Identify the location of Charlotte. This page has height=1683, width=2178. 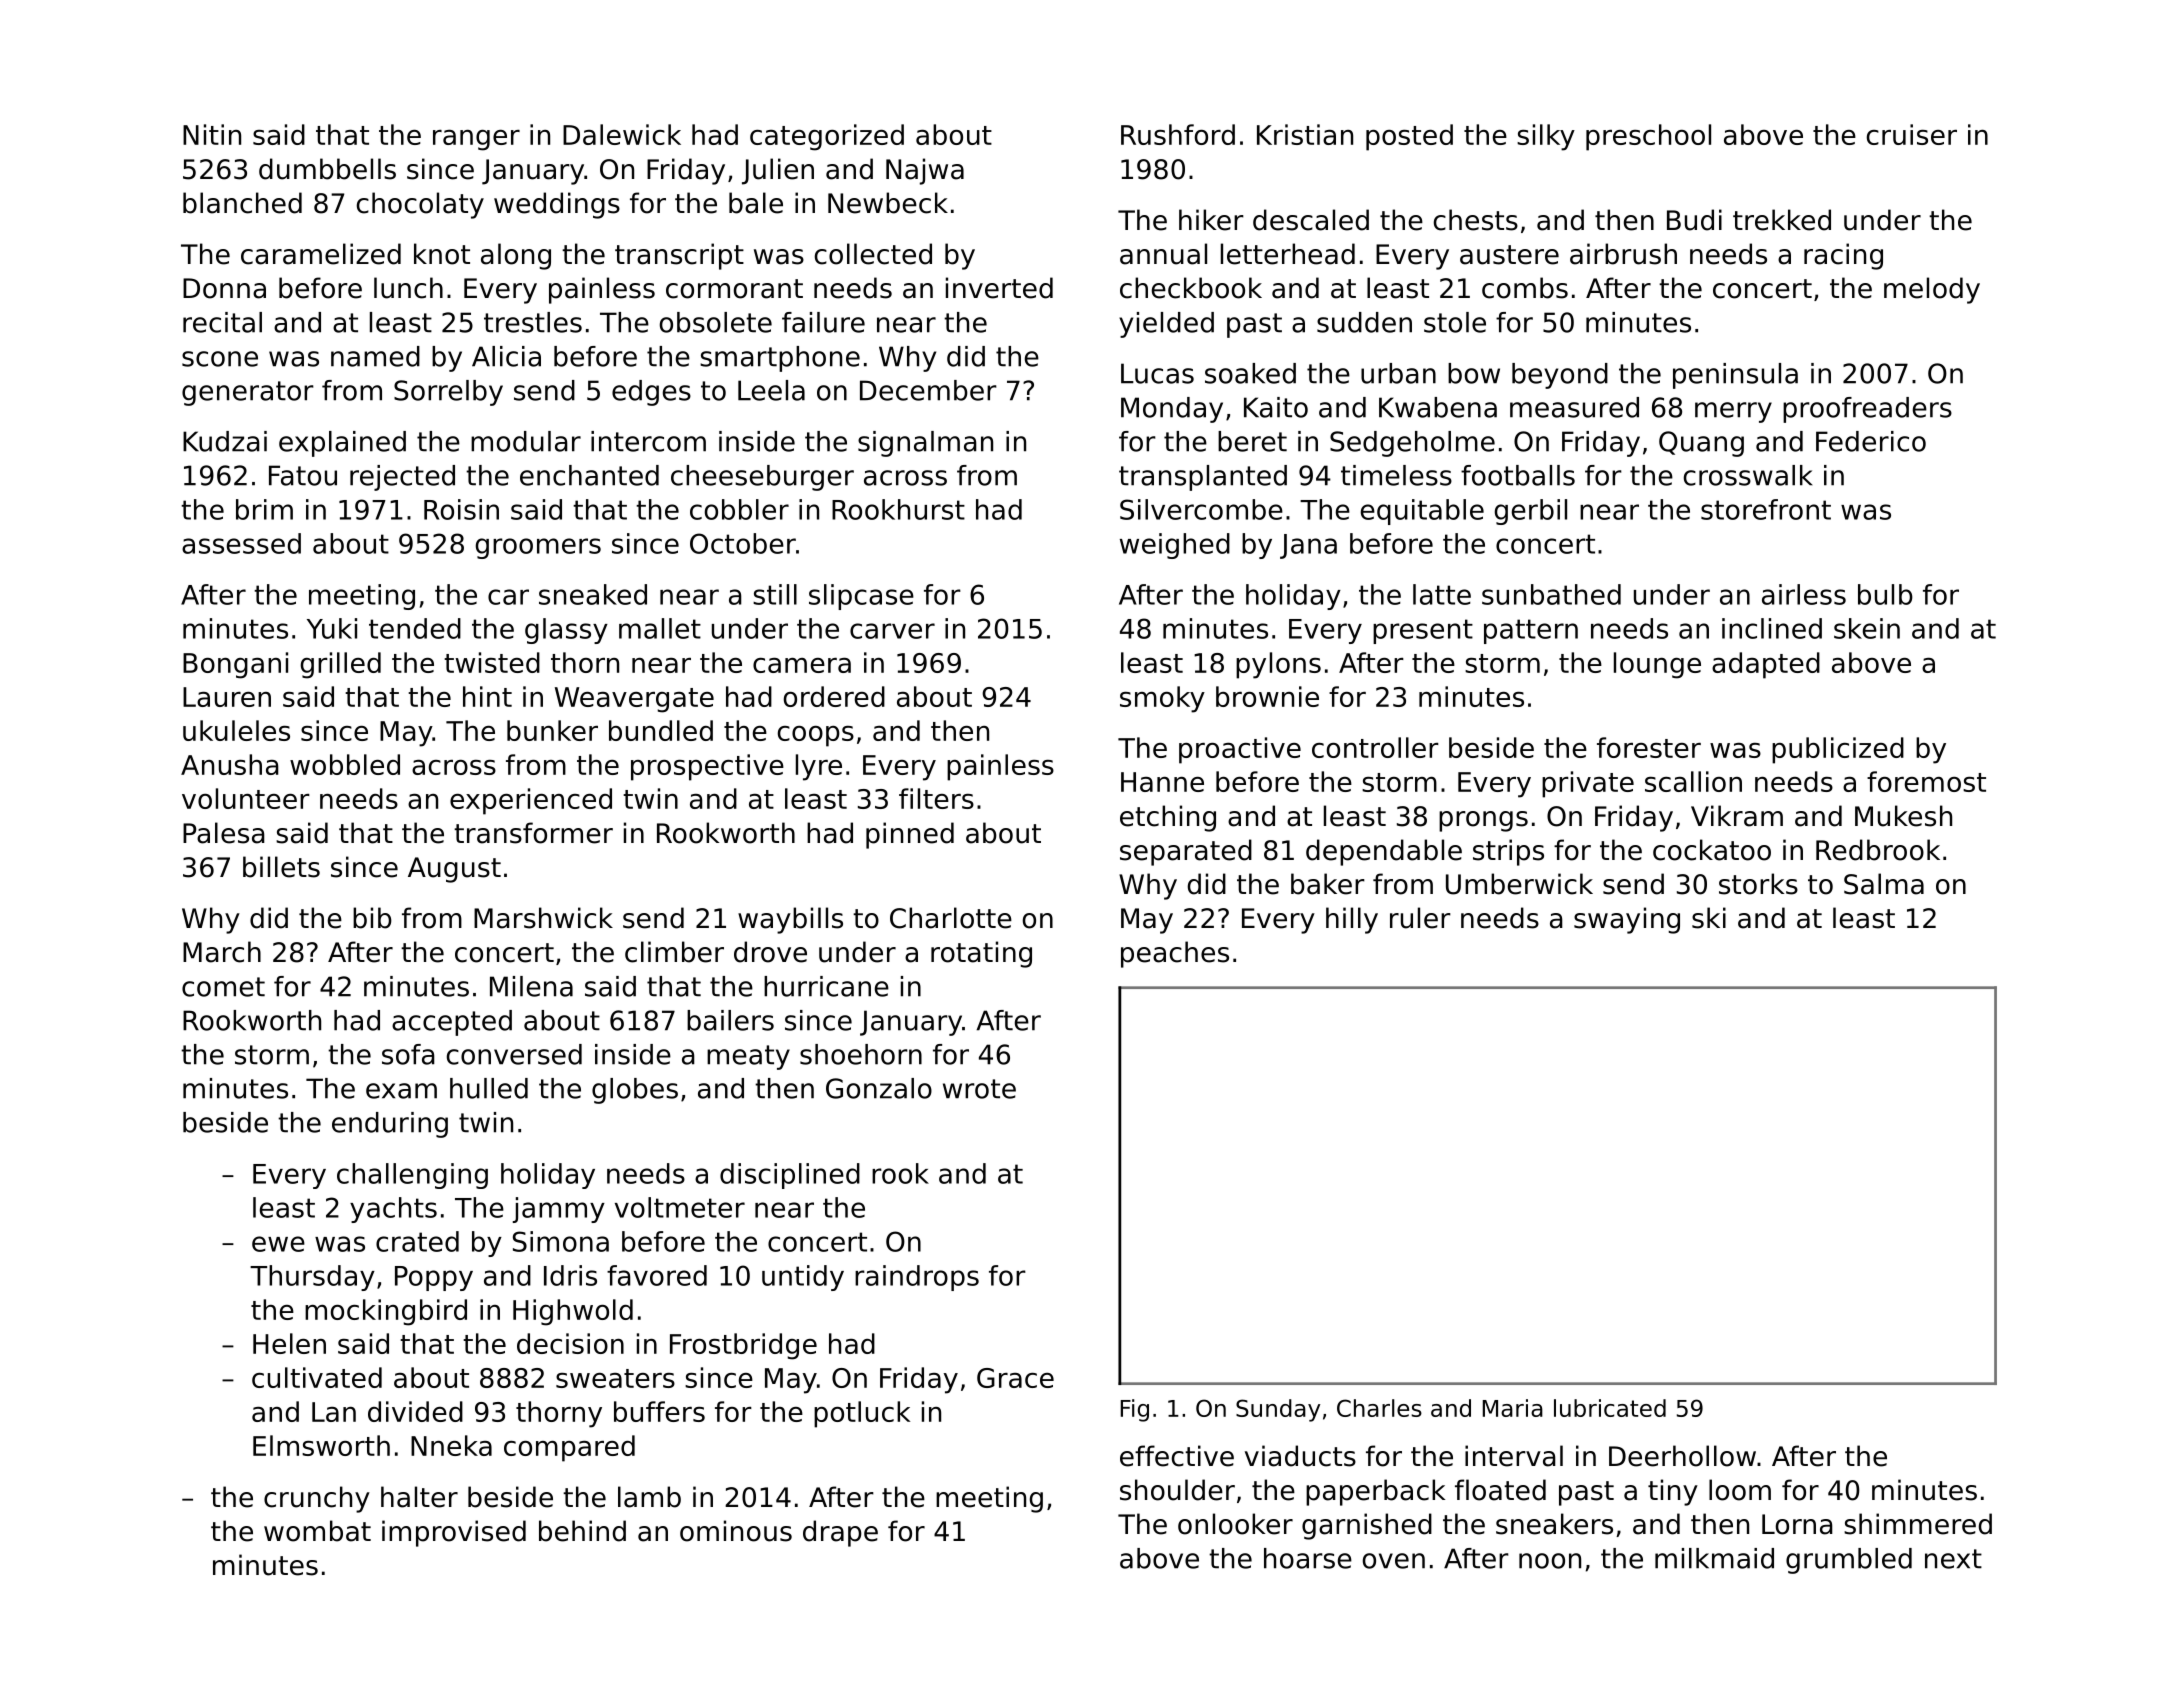
(951, 918).
